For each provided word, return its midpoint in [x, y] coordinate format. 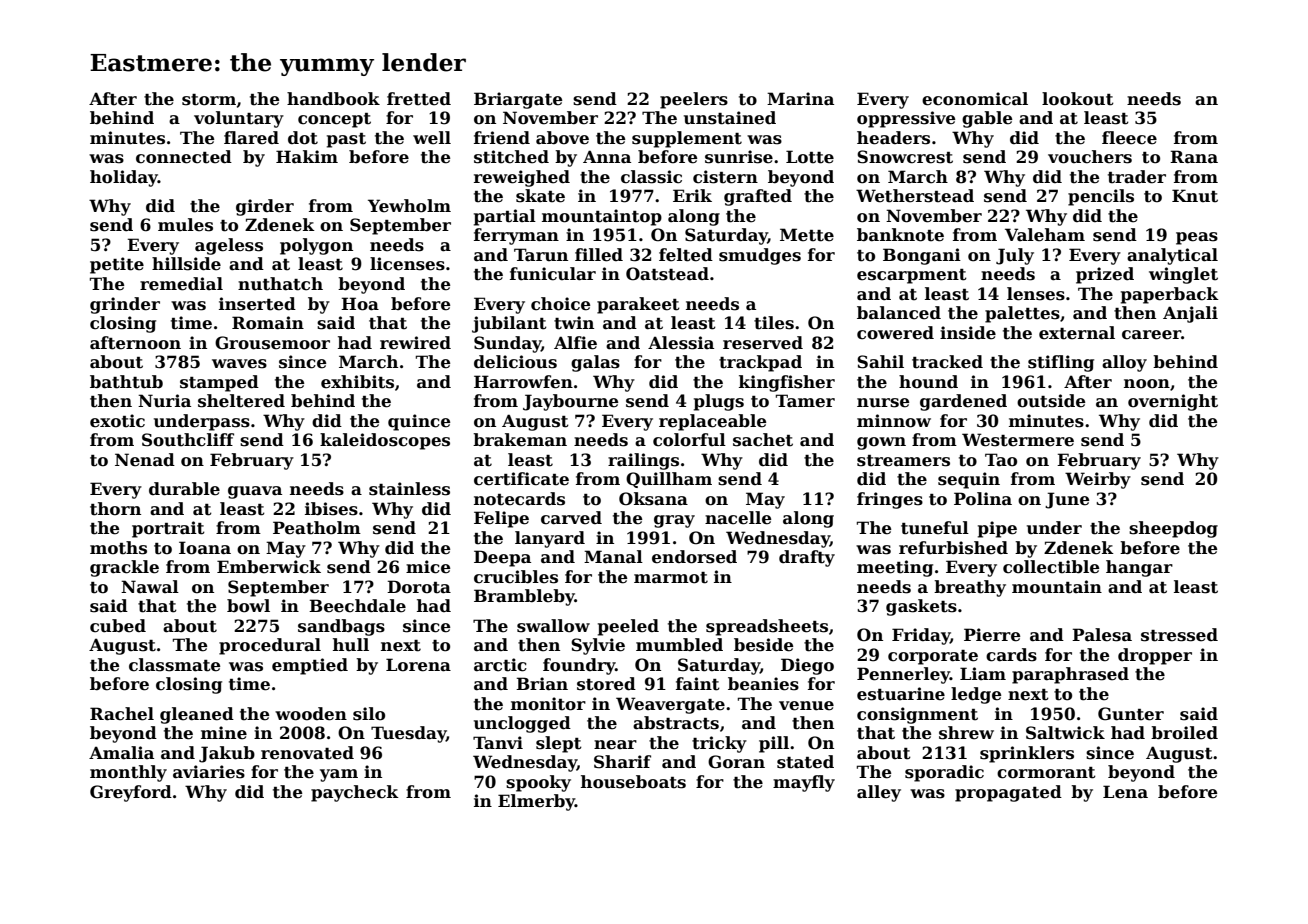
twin [574, 323]
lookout [1078, 99]
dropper [1155, 656]
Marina [800, 98]
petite [117, 265]
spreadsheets [767, 627]
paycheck [355, 793]
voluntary [239, 119]
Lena [1125, 792]
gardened [963, 402]
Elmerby [536, 802]
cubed [118, 626]
